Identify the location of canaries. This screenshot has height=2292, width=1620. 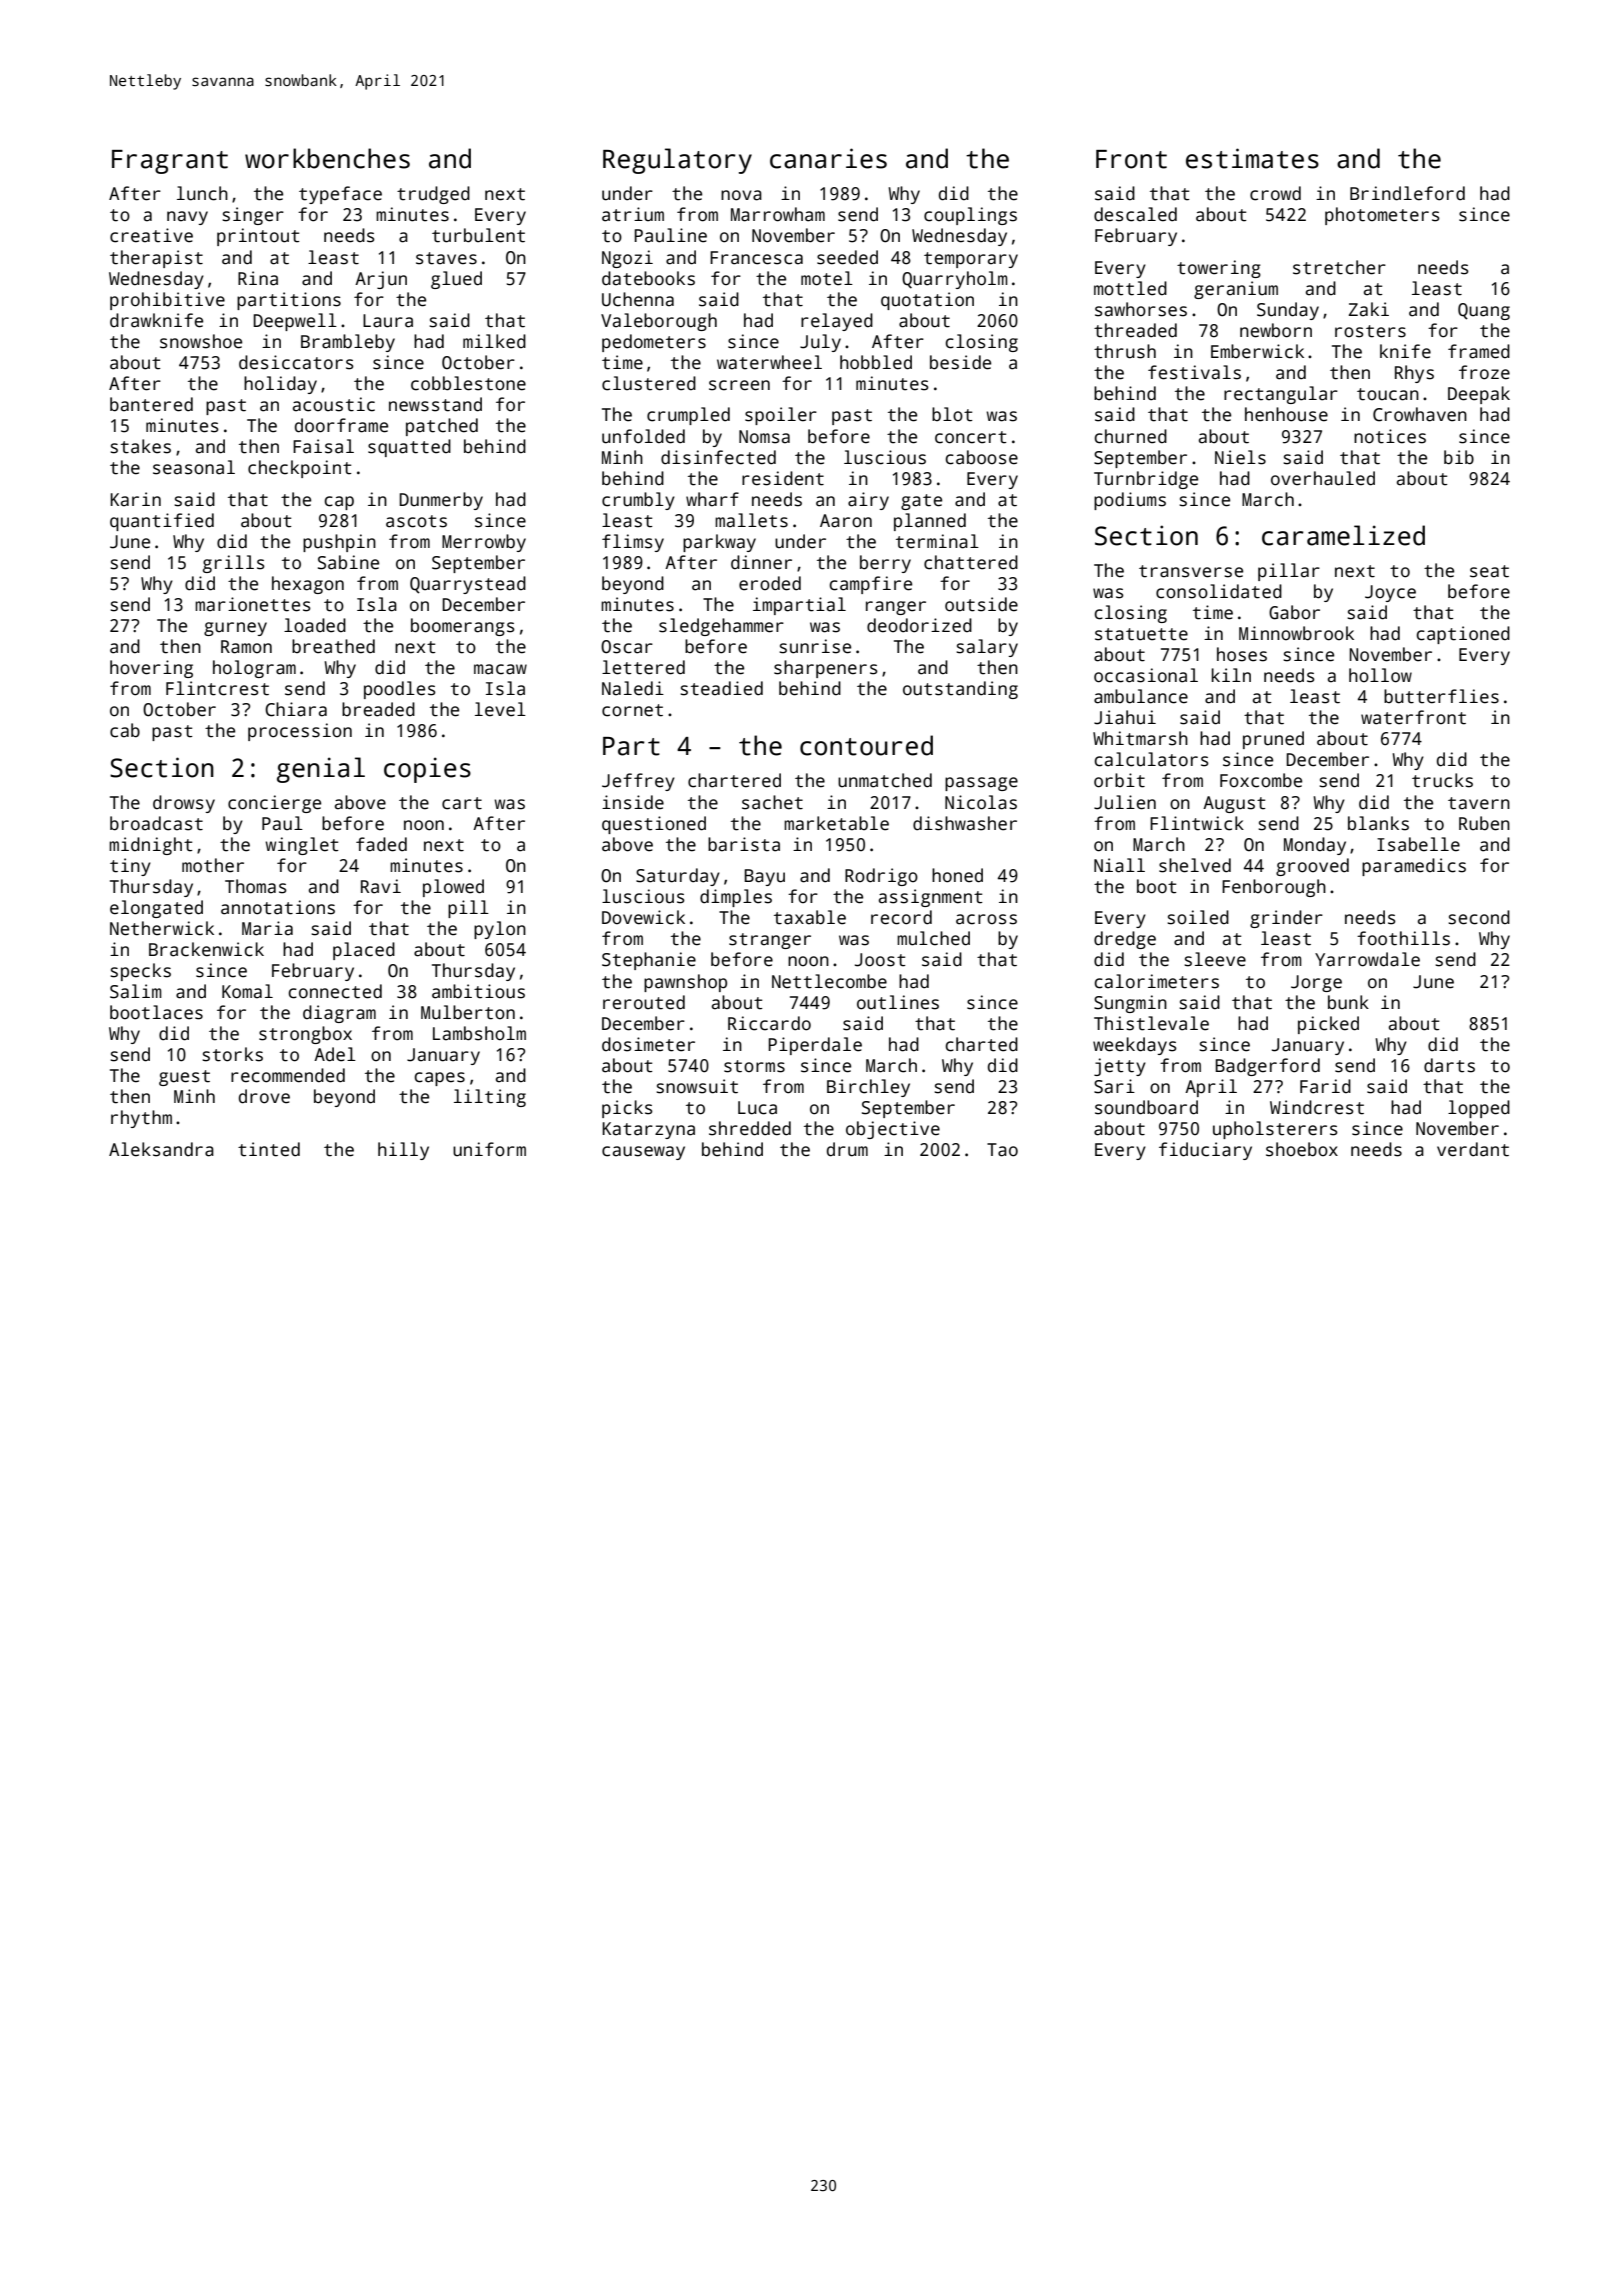
(828, 158).
